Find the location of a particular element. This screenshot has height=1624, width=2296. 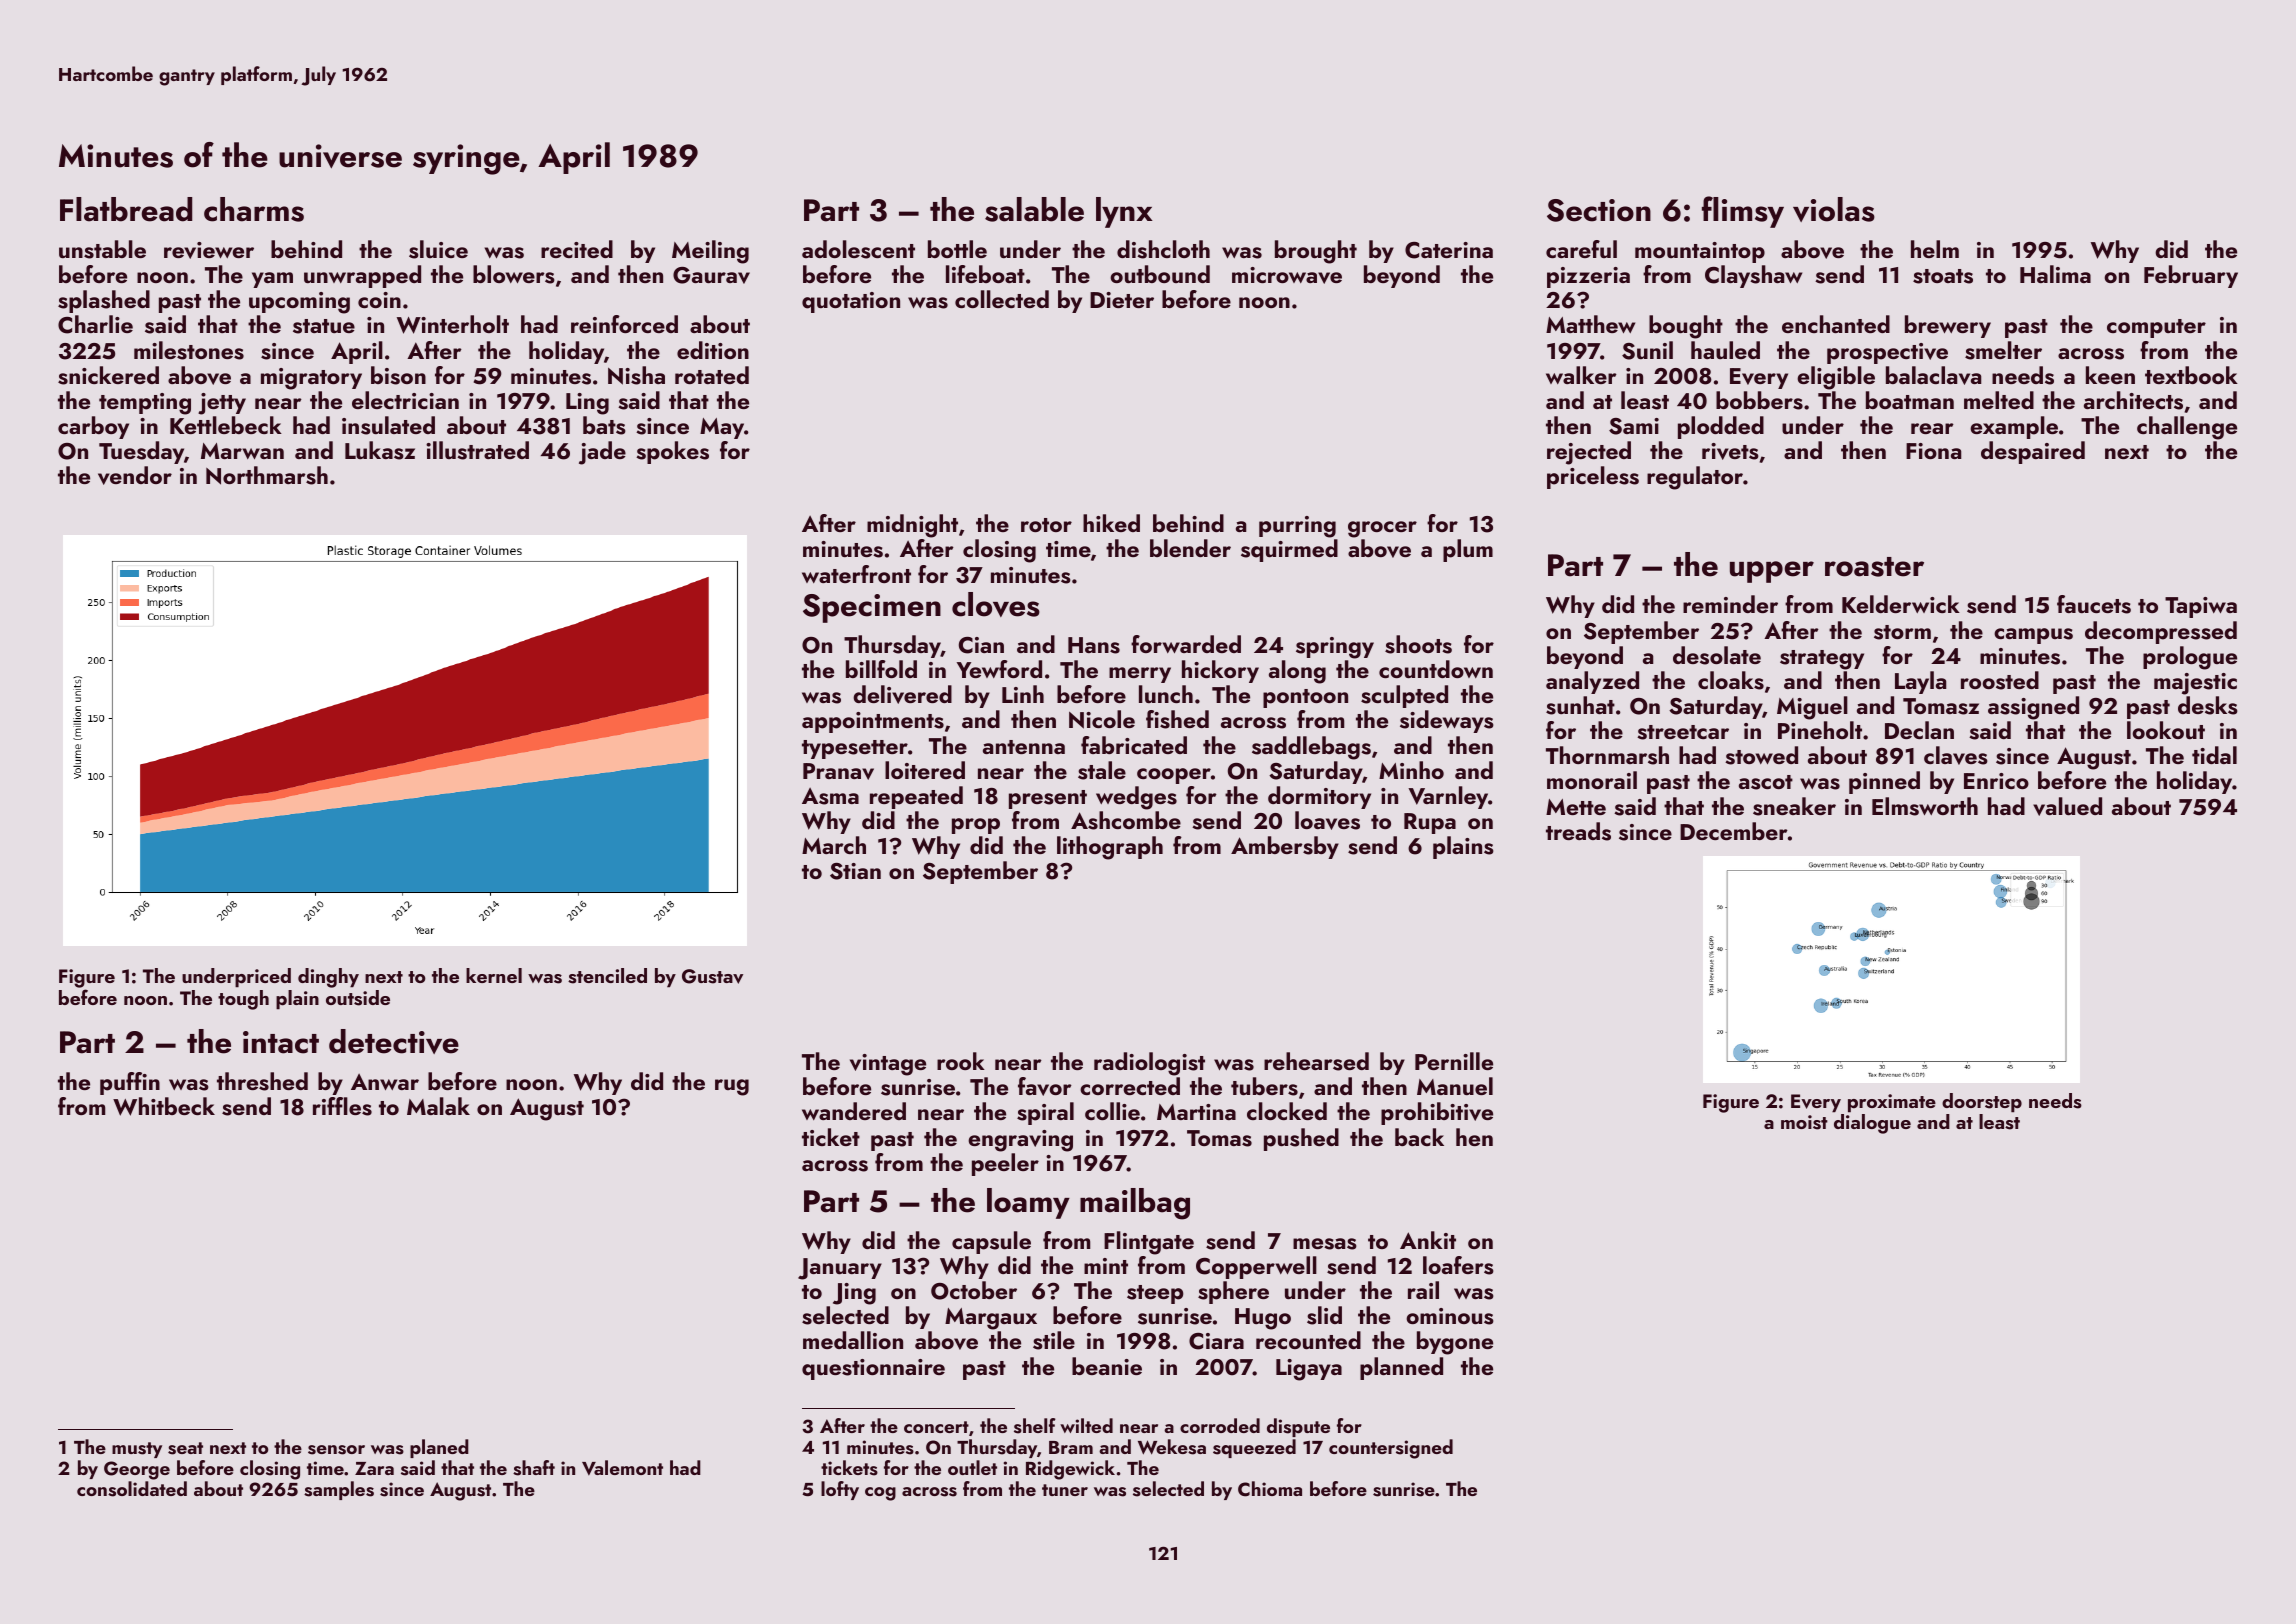

dialogue is located at coordinates (1872, 1124).
